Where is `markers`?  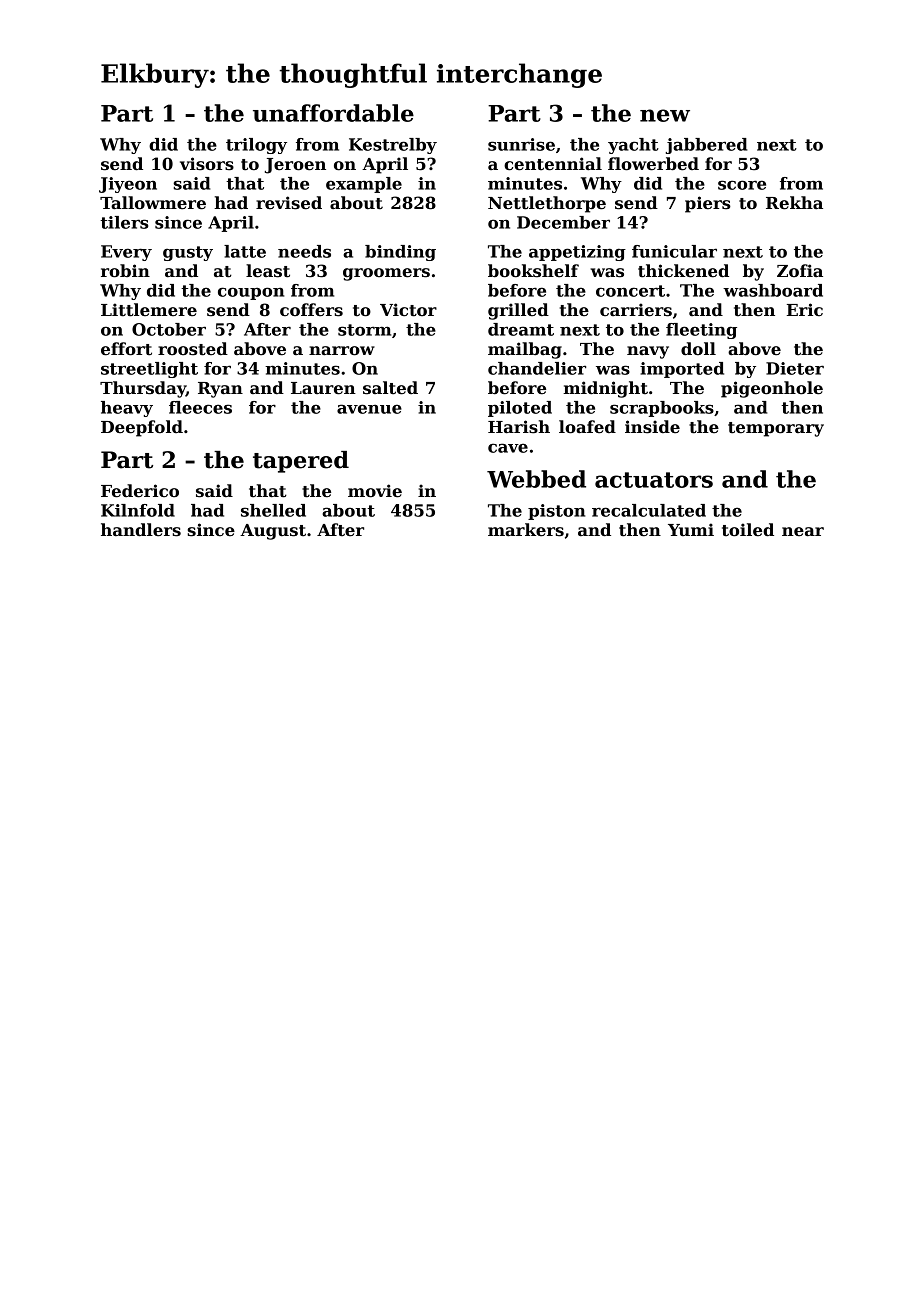
markers is located at coordinates (526, 530).
